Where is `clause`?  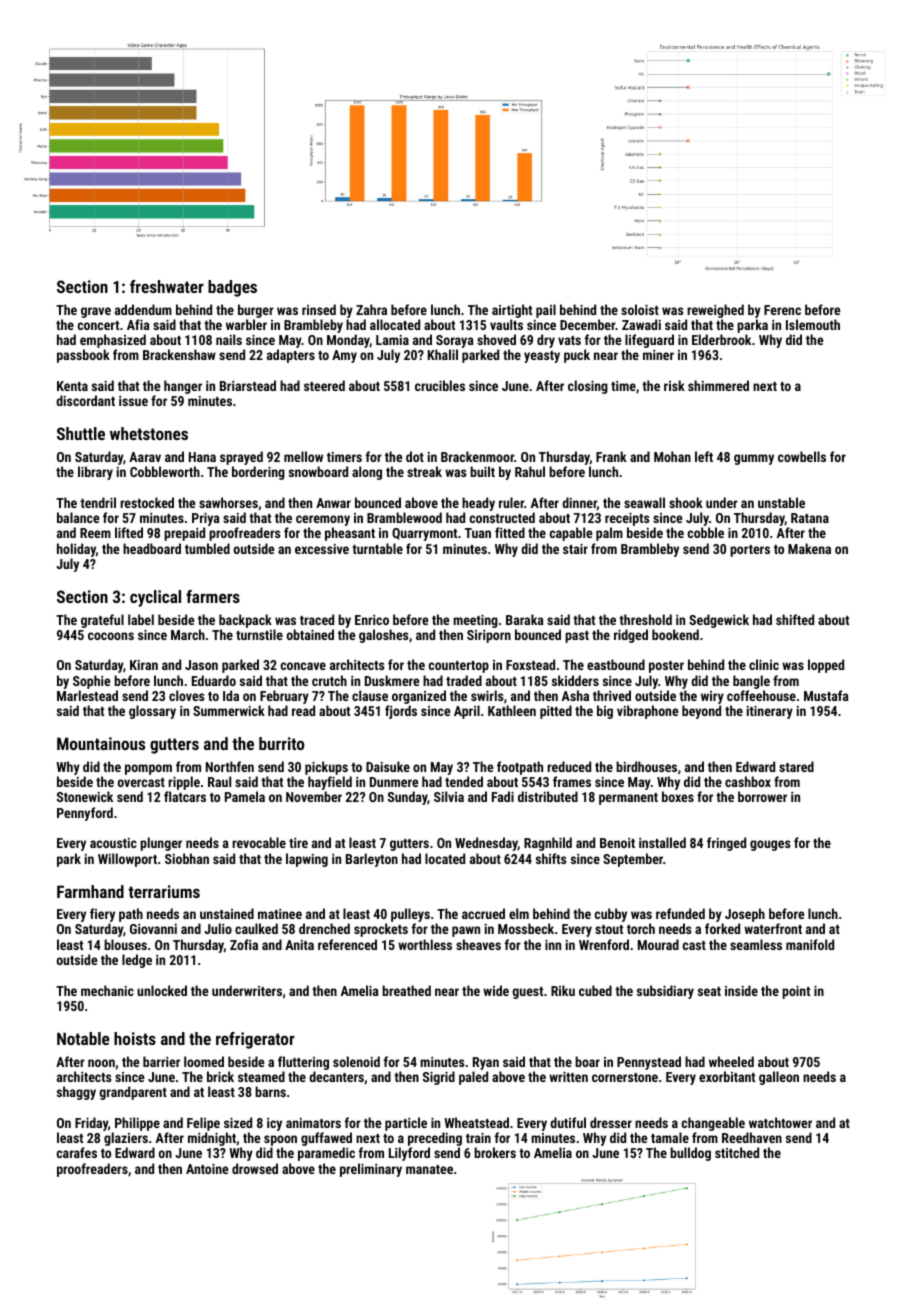 clause is located at coordinates (370, 695).
